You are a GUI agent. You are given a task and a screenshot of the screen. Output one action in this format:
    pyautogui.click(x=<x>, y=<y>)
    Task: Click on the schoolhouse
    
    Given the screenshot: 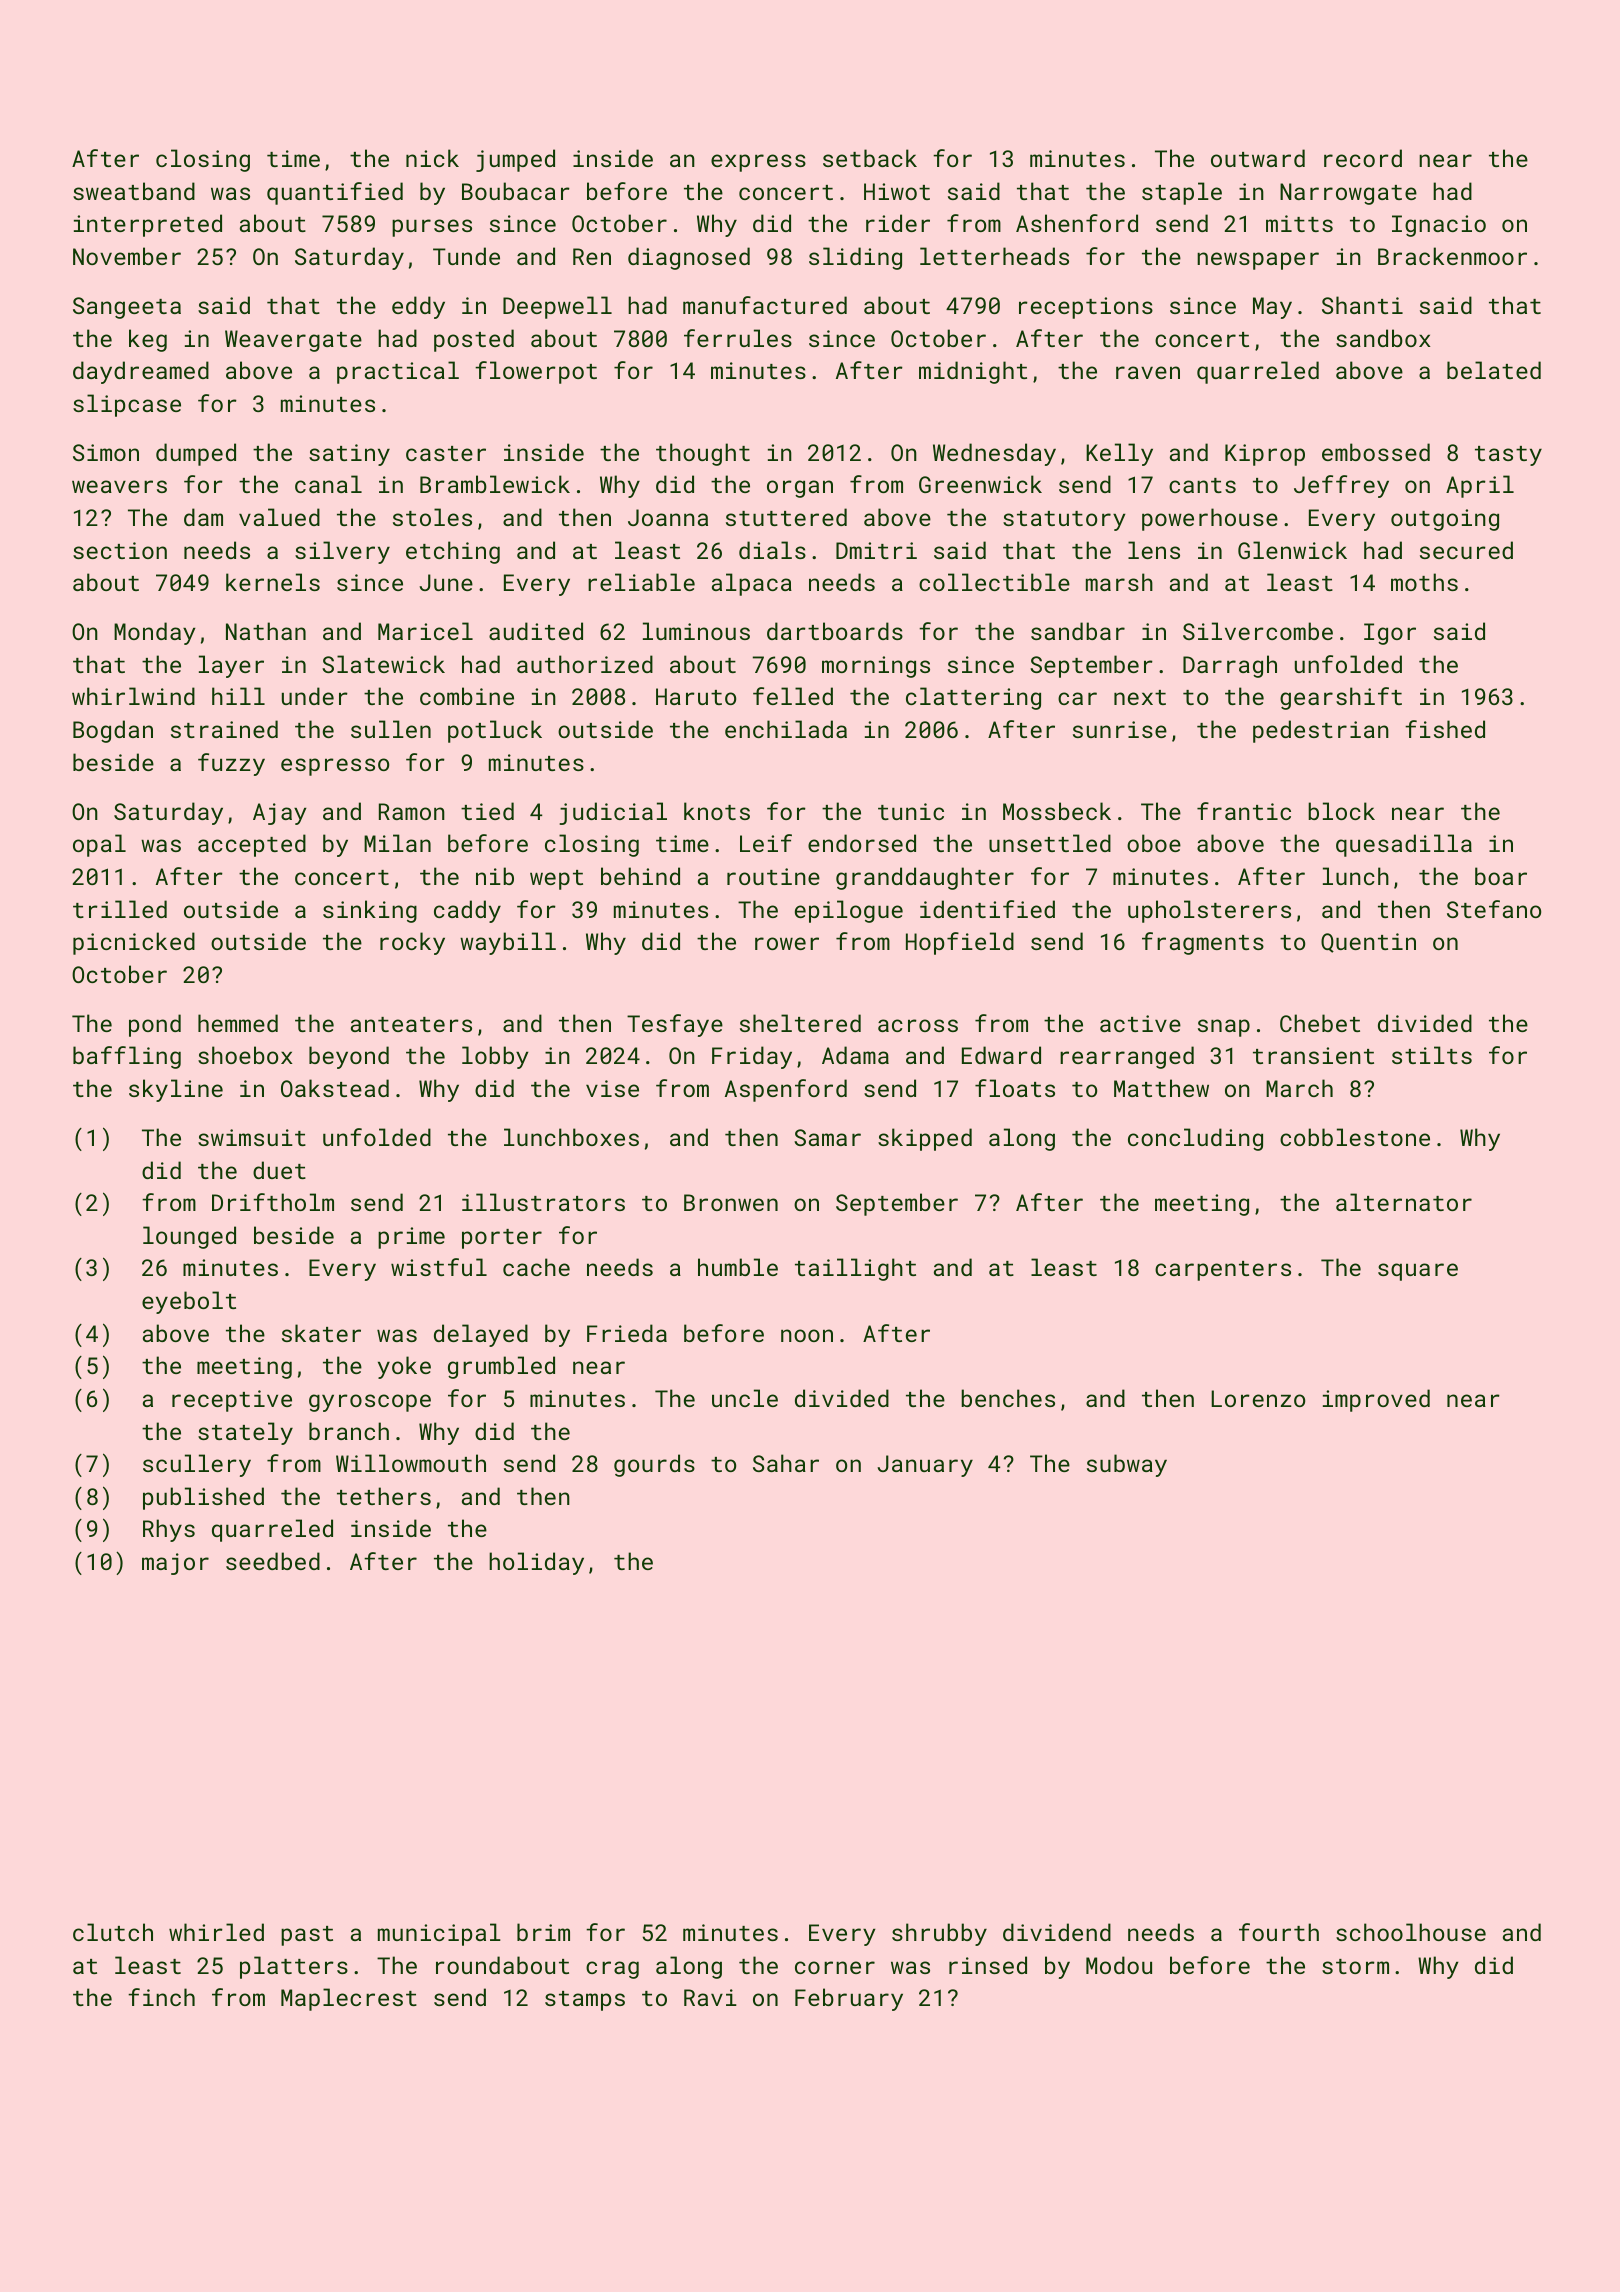 What is the action you would take?
    pyautogui.click(x=1411, y=1932)
